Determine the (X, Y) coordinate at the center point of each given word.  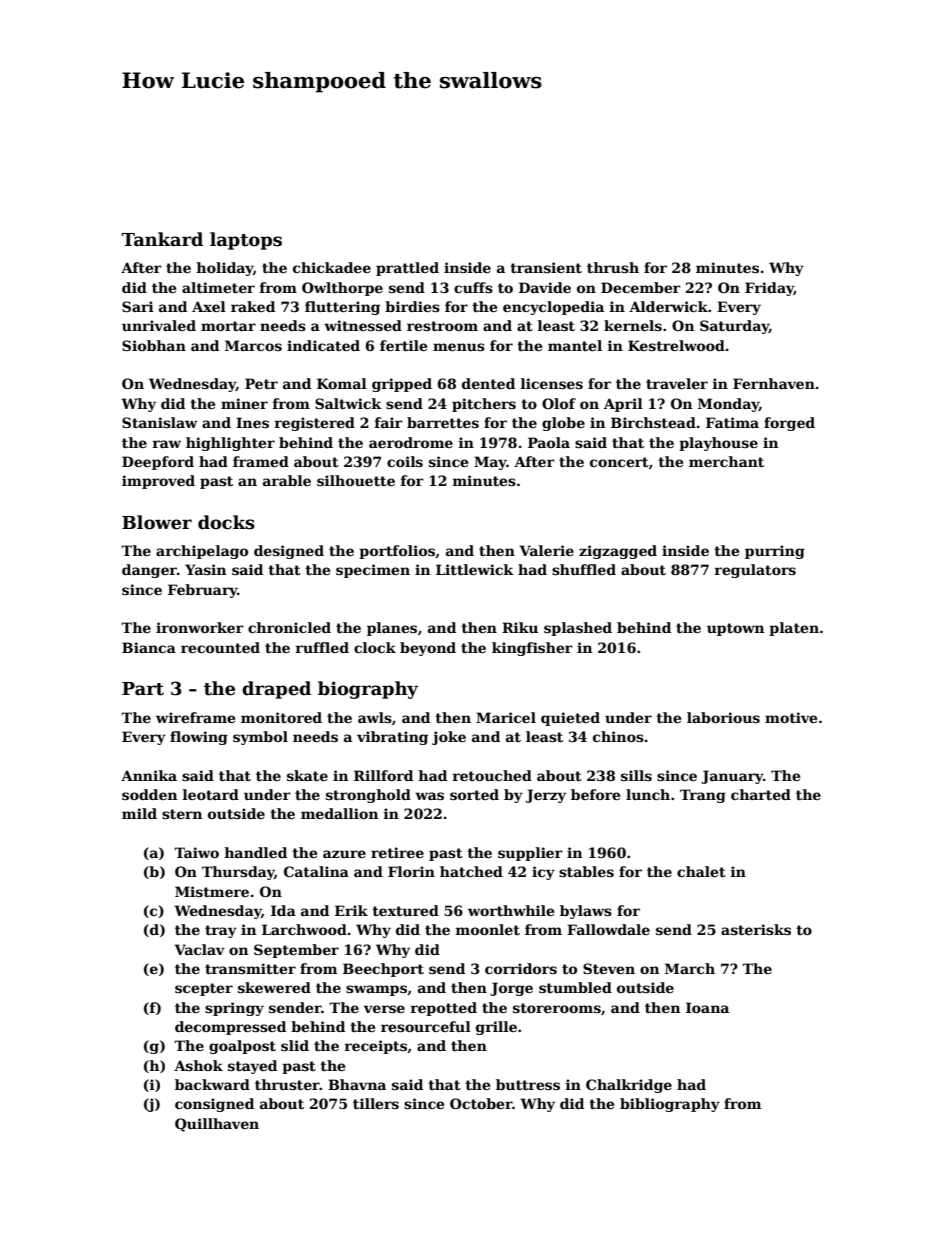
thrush (613, 267)
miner (244, 403)
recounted (220, 647)
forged (789, 424)
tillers (376, 1103)
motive (791, 717)
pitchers (484, 405)
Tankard (162, 239)
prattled (407, 269)
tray (221, 931)
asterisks (756, 929)
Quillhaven (217, 1125)
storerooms (557, 1008)
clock (375, 647)
